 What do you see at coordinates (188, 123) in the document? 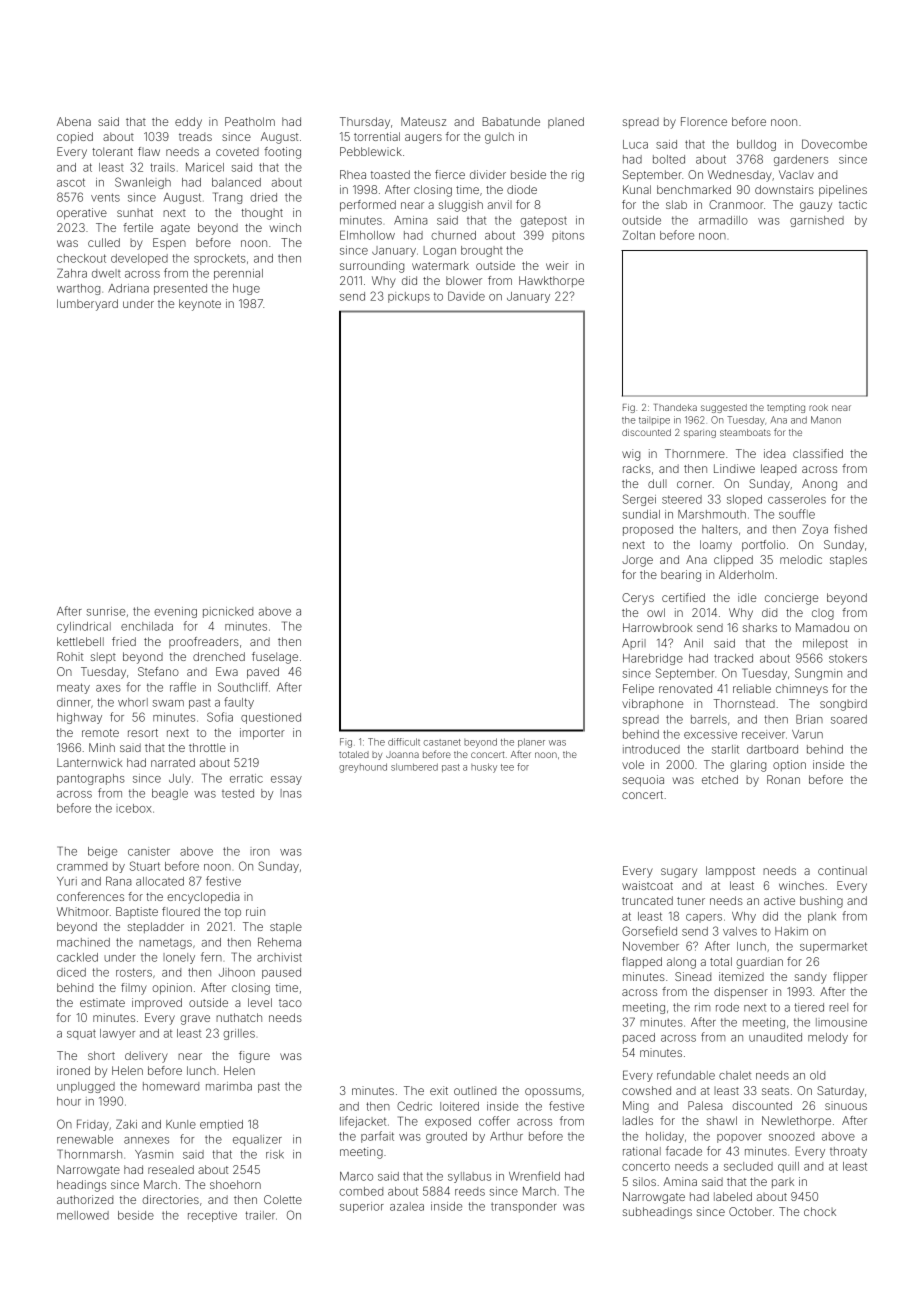
I see `eddy` at bounding box center [188, 123].
